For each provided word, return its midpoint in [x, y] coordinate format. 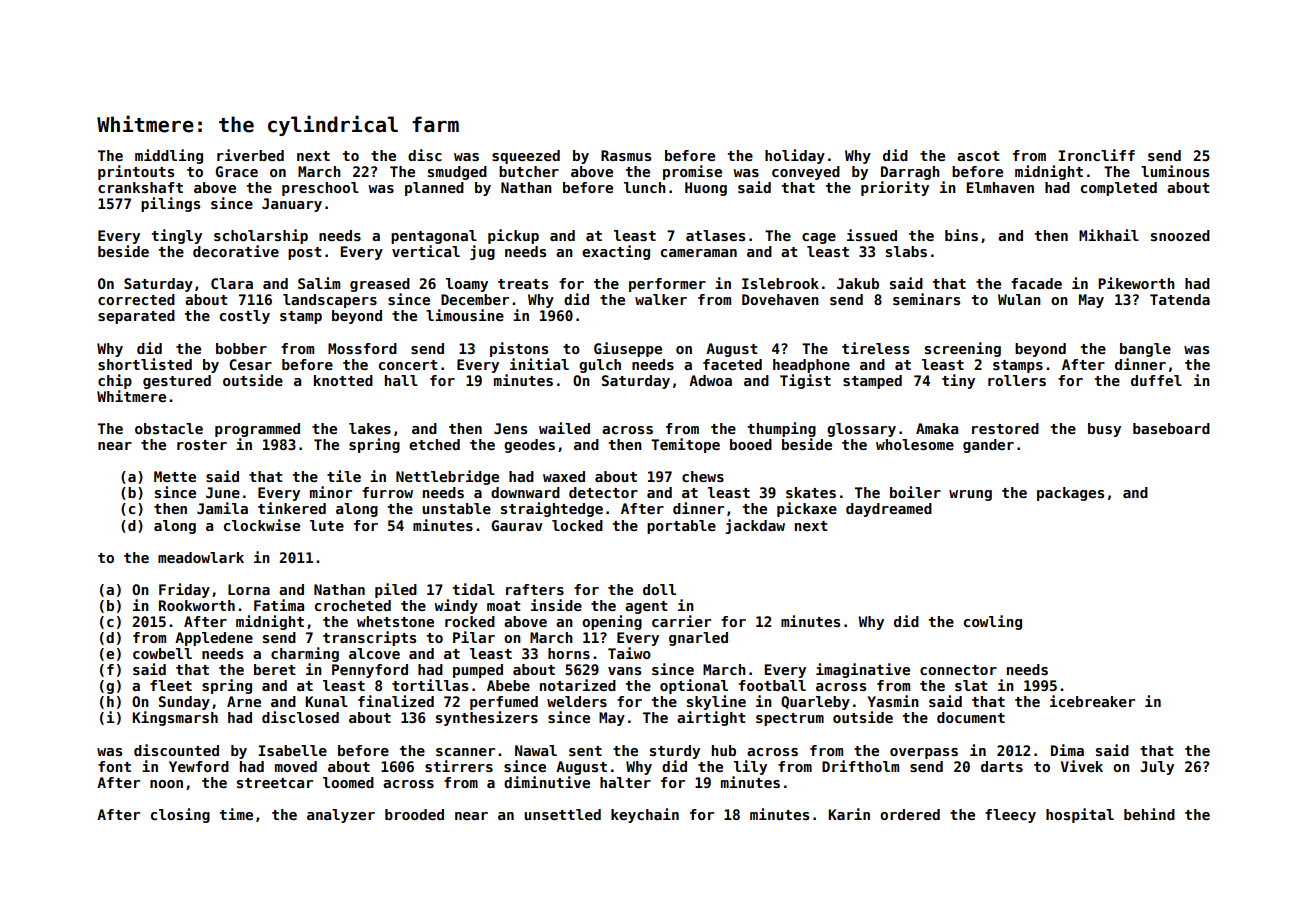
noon [166, 784]
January [292, 205]
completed [1119, 189]
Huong [706, 189]
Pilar [474, 637]
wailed [564, 428]
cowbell [162, 653]
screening [963, 349]
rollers [1017, 380]
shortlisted [145, 364]
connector [958, 670]
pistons [519, 349]
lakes [370, 428]
